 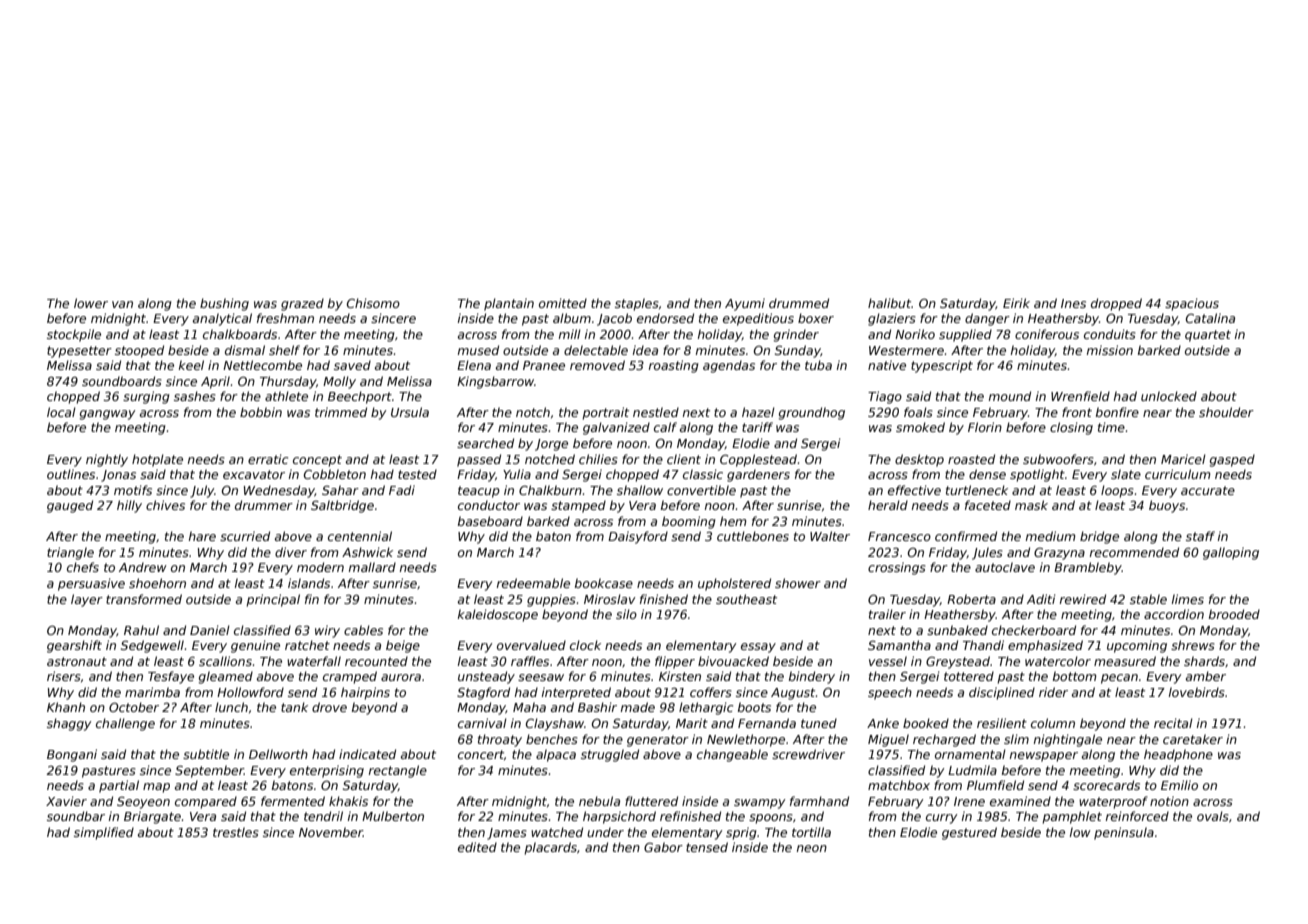 I want to click on desktop, so click(x=919, y=460).
